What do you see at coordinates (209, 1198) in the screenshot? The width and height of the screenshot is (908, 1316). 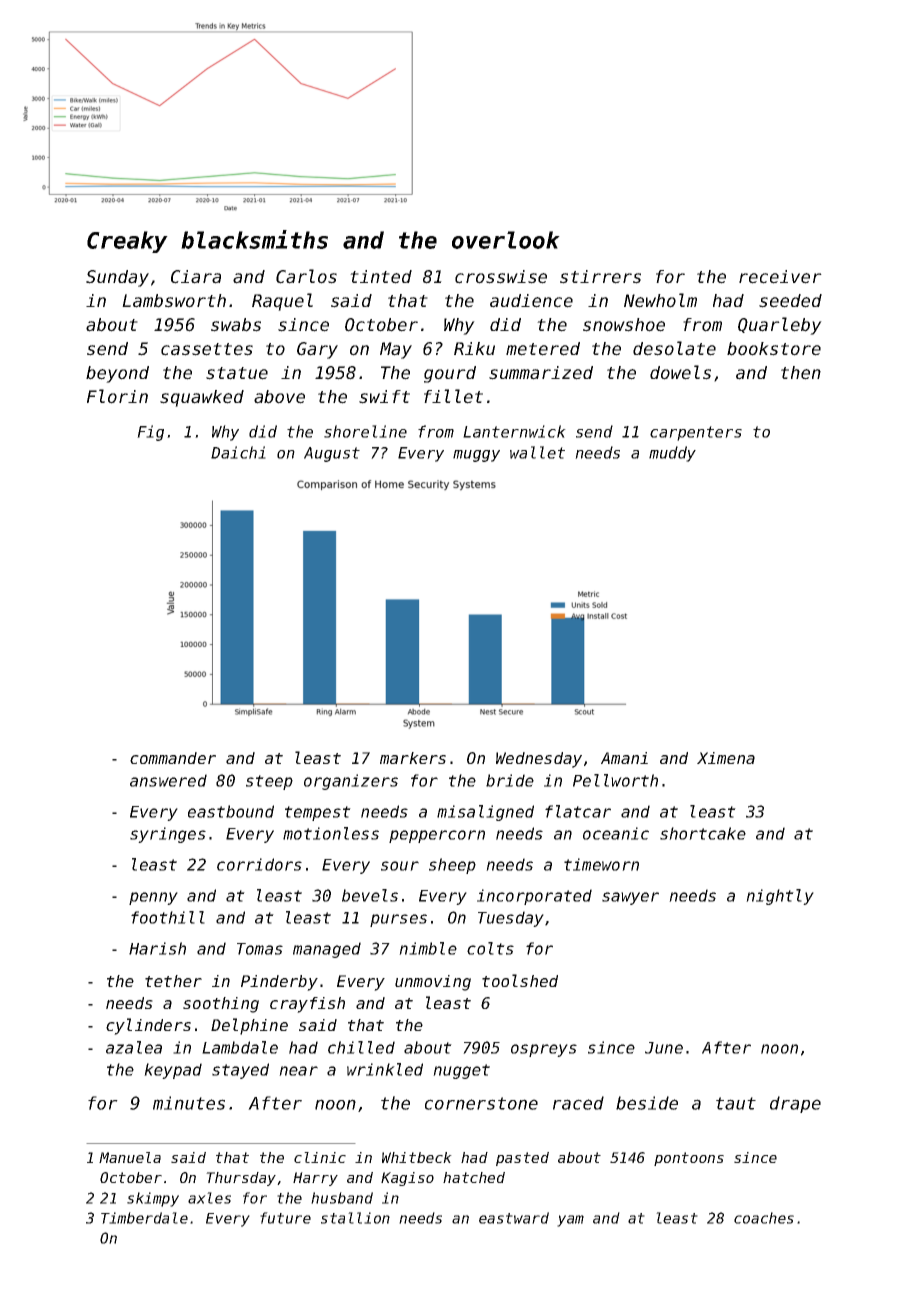 I see `axles` at bounding box center [209, 1198].
